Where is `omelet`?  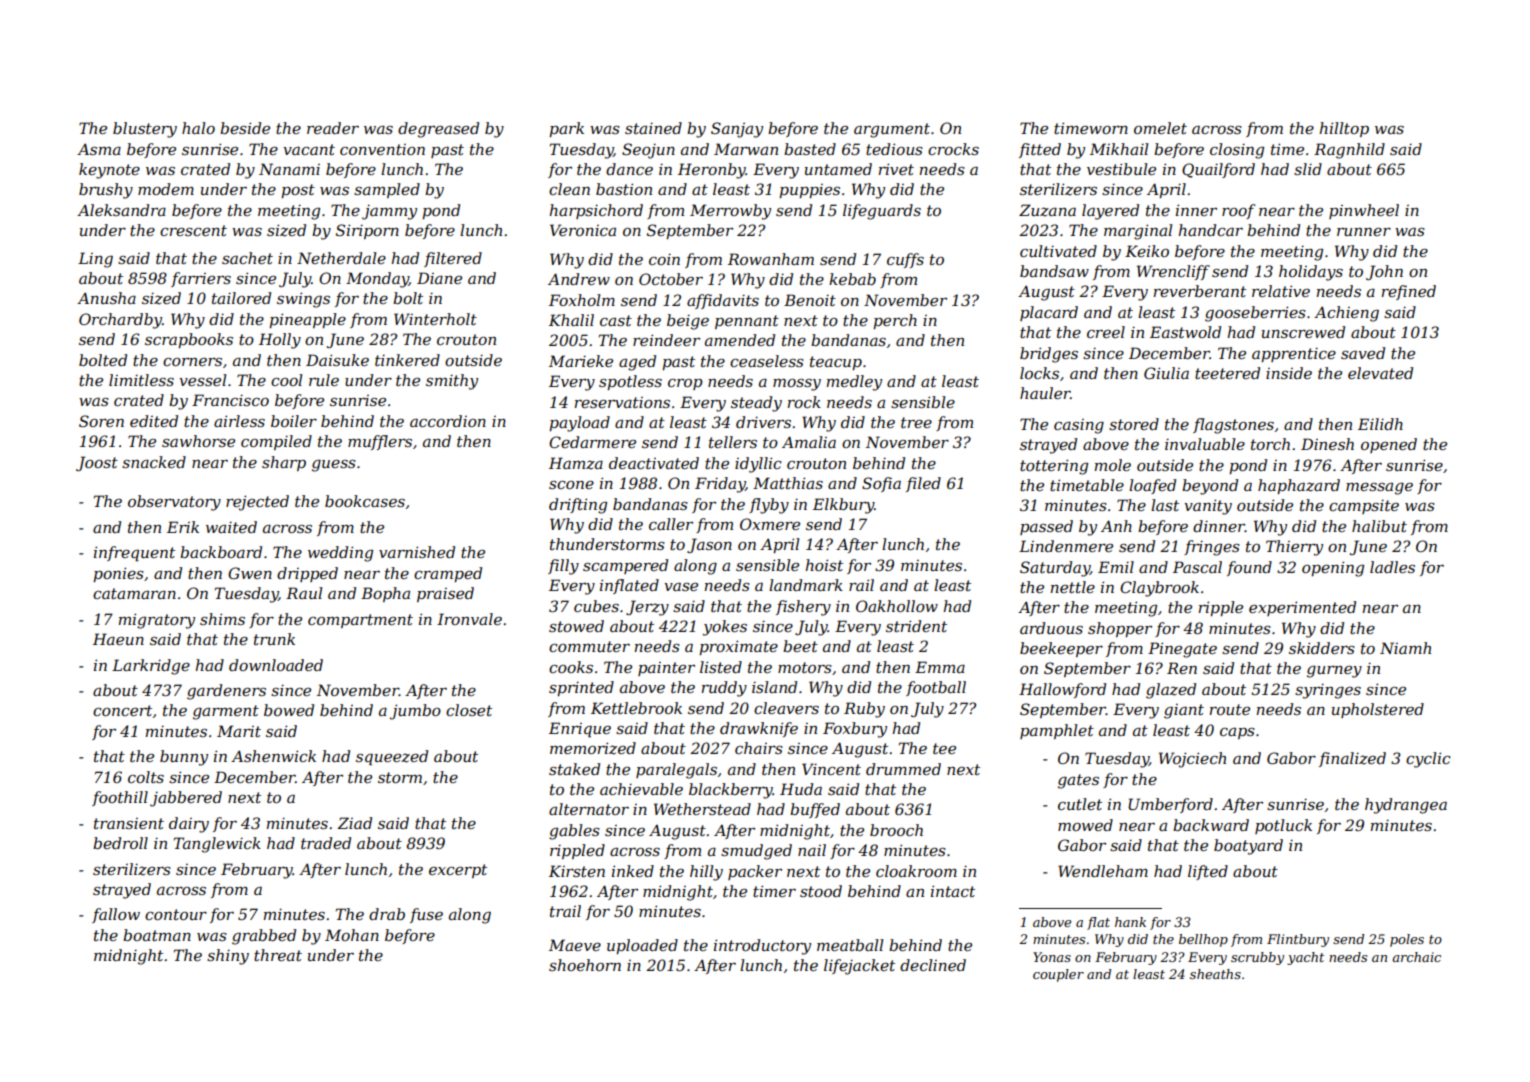 omelet is located at coordinates (1160, 128).
